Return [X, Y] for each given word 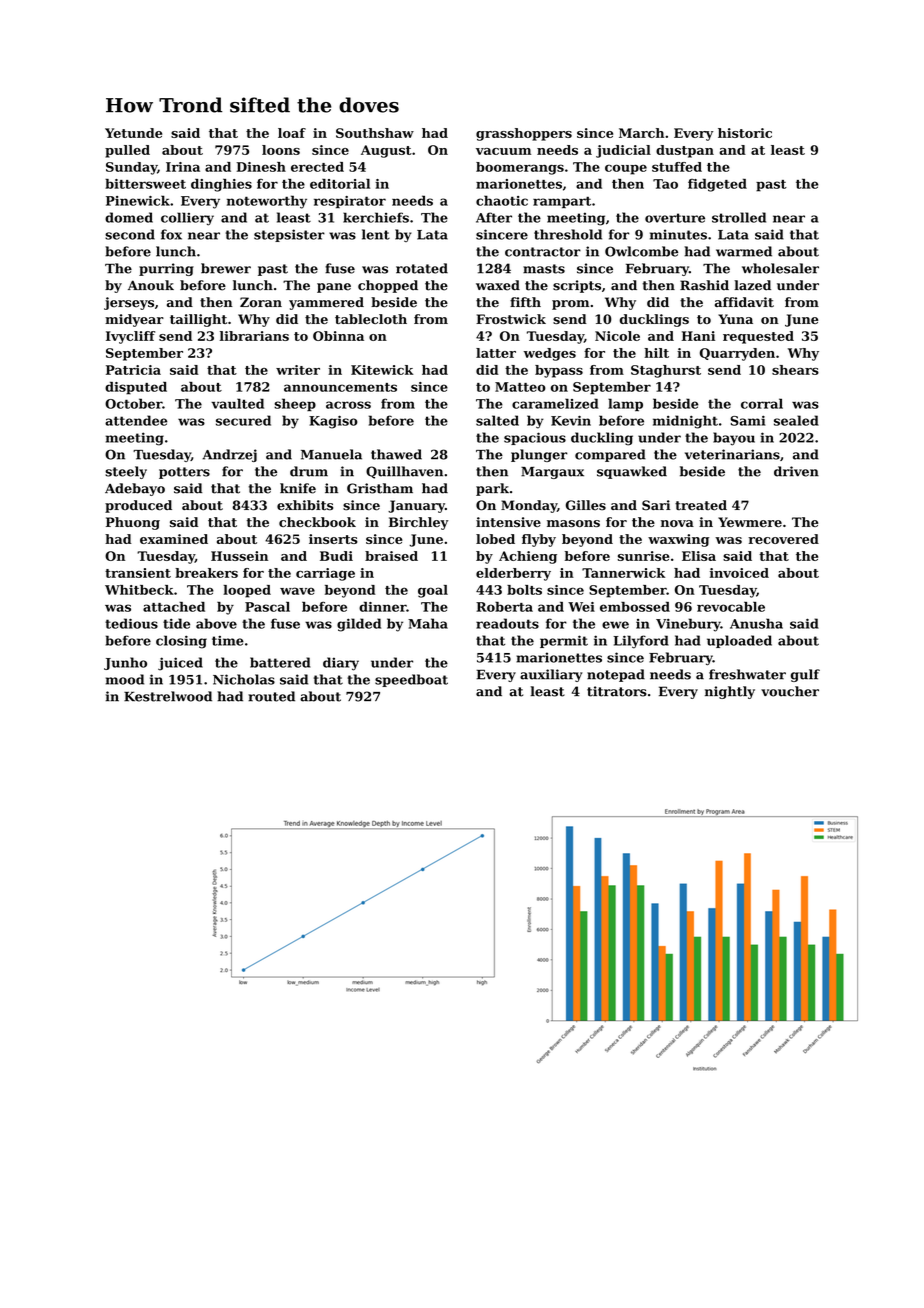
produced [138, 506]
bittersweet [145, 184]
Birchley [418, 523]
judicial [623, 151]
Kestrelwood [168, 696]
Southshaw [375, 133]
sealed [796, 420]
